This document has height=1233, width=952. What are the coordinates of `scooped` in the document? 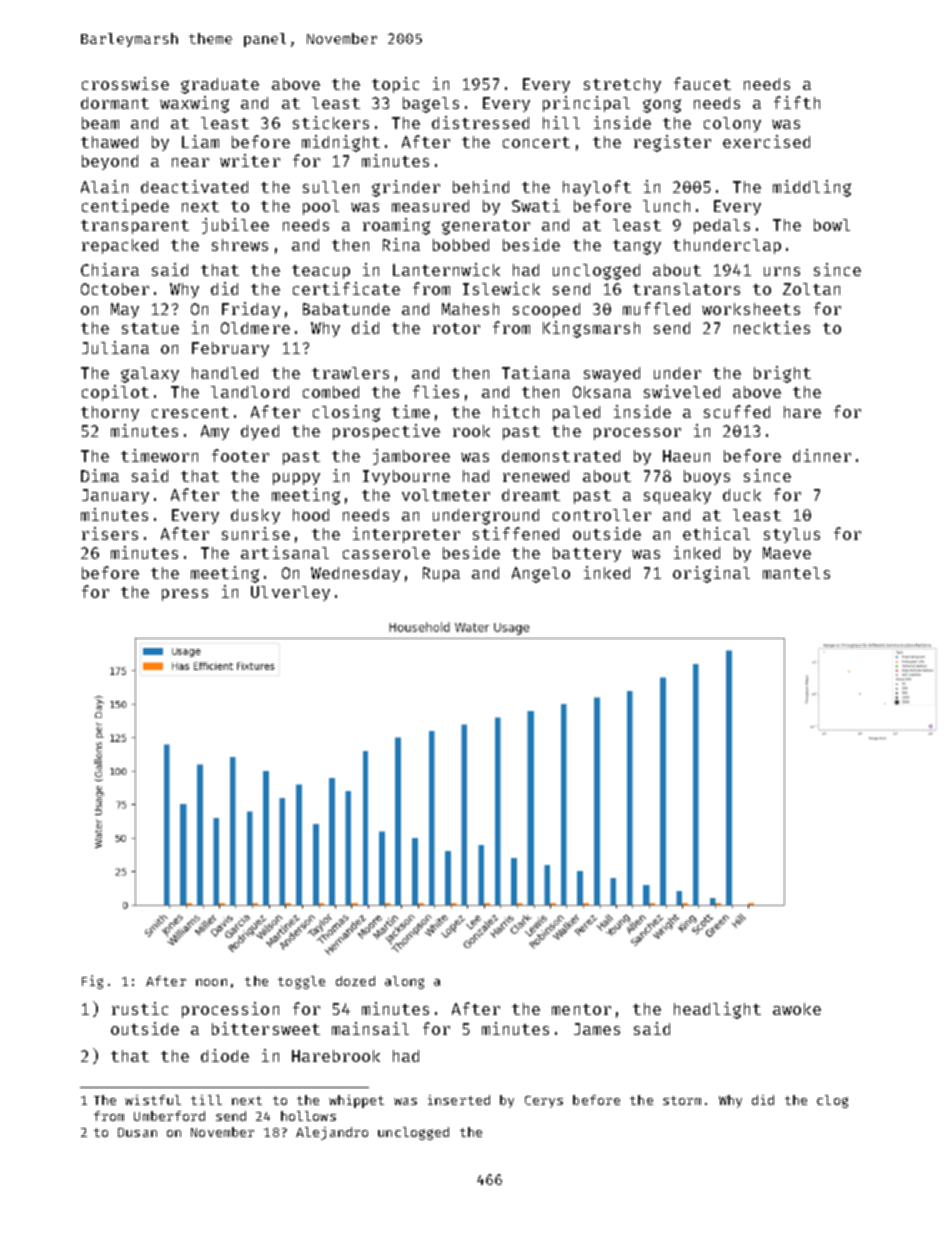 It's located at (546, 310).
